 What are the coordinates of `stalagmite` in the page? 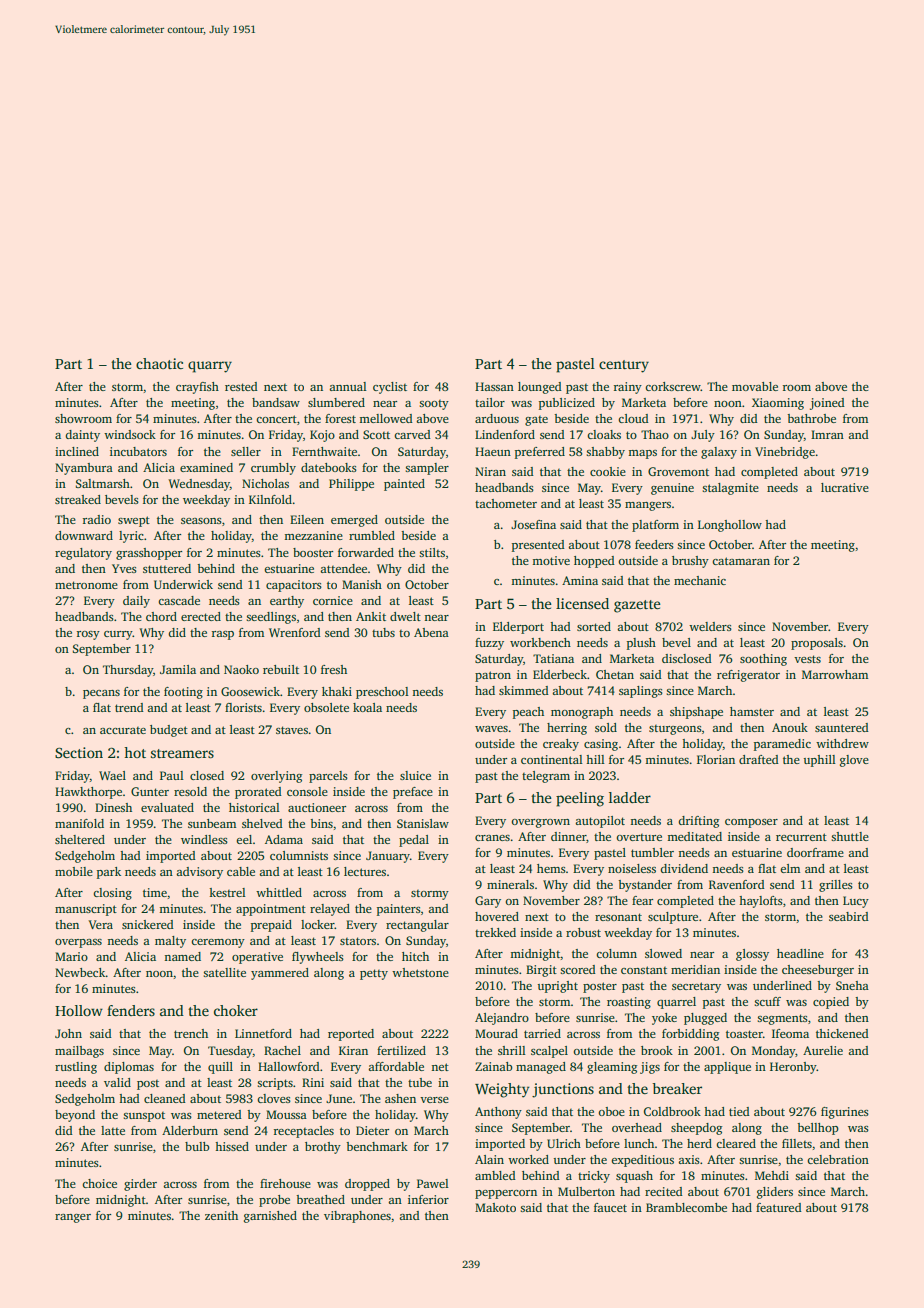 It's located at (731, 489).
